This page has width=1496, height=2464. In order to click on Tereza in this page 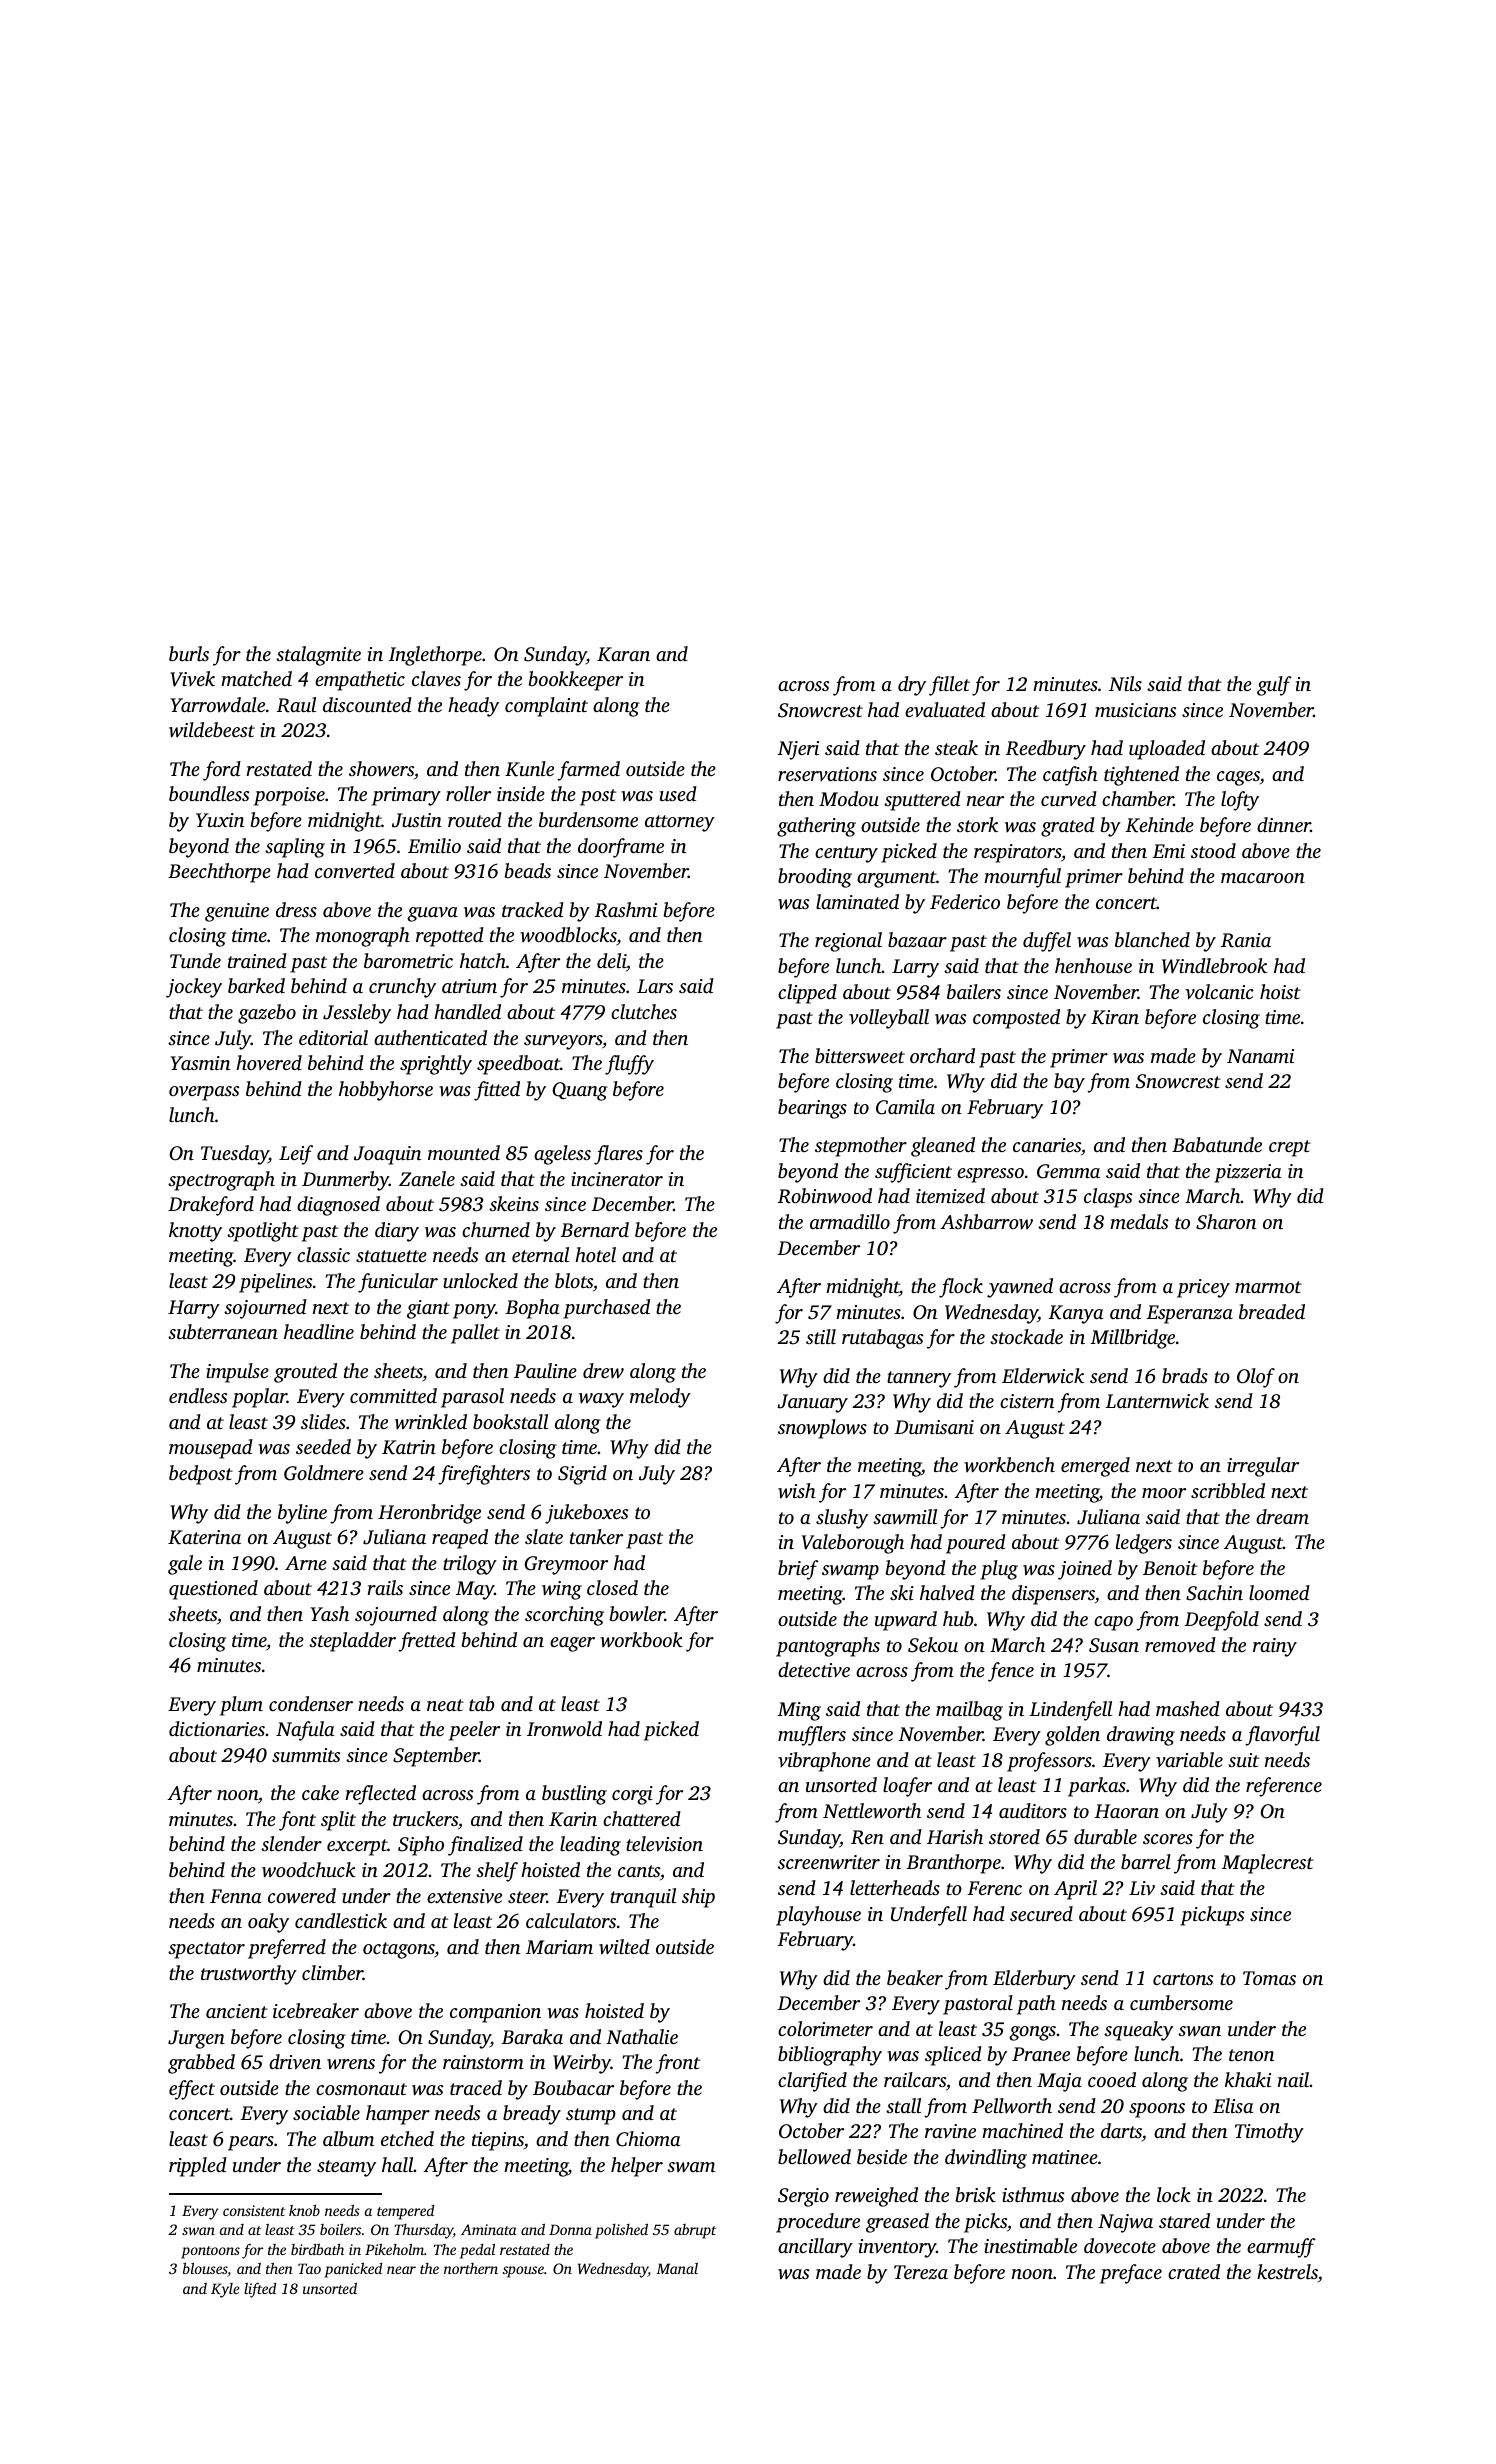, I will do `click(921, 2272)`.
